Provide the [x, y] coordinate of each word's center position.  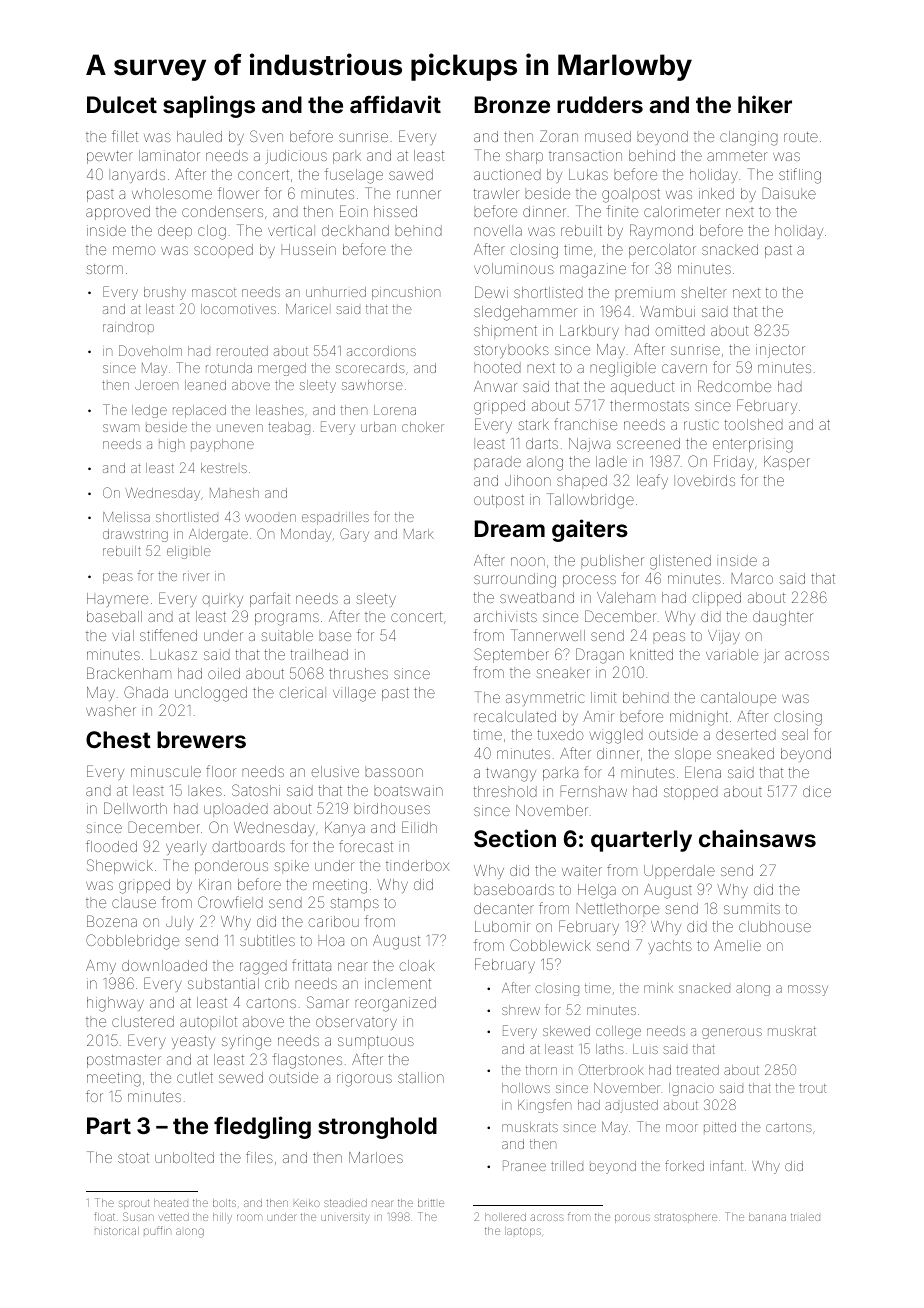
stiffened [168, 635]
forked [684, 1165]
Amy [101, 967]
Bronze [512, 104]
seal [795, 734]
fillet [125, 136]
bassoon [394, 771]
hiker [765, 104]
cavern [684, 368]
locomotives [238, 309]
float [104, 1216]
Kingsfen [544, 1106]
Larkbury [589, 332]
